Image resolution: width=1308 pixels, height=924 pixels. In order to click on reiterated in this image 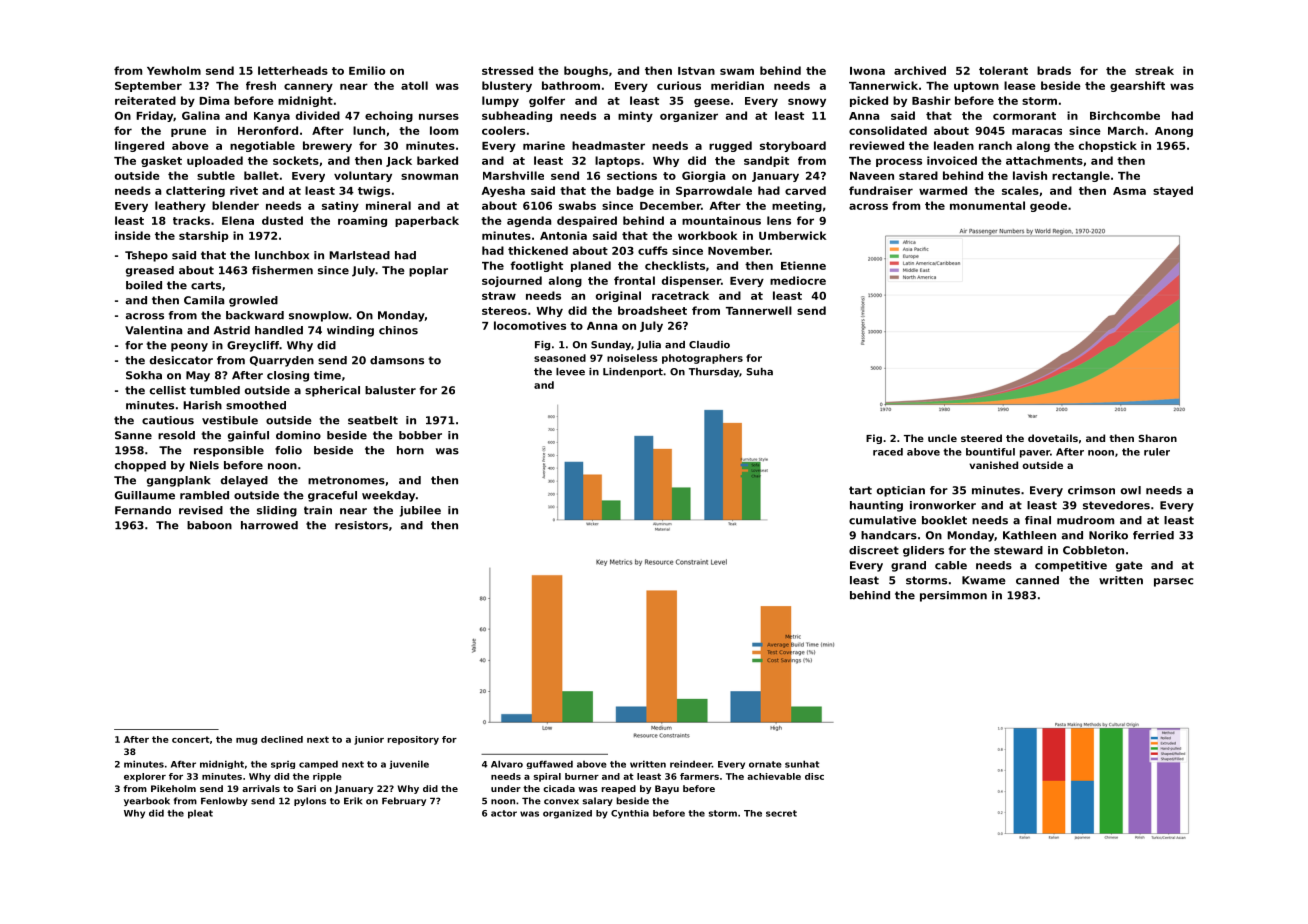, I will do `click(145, 100)`.
